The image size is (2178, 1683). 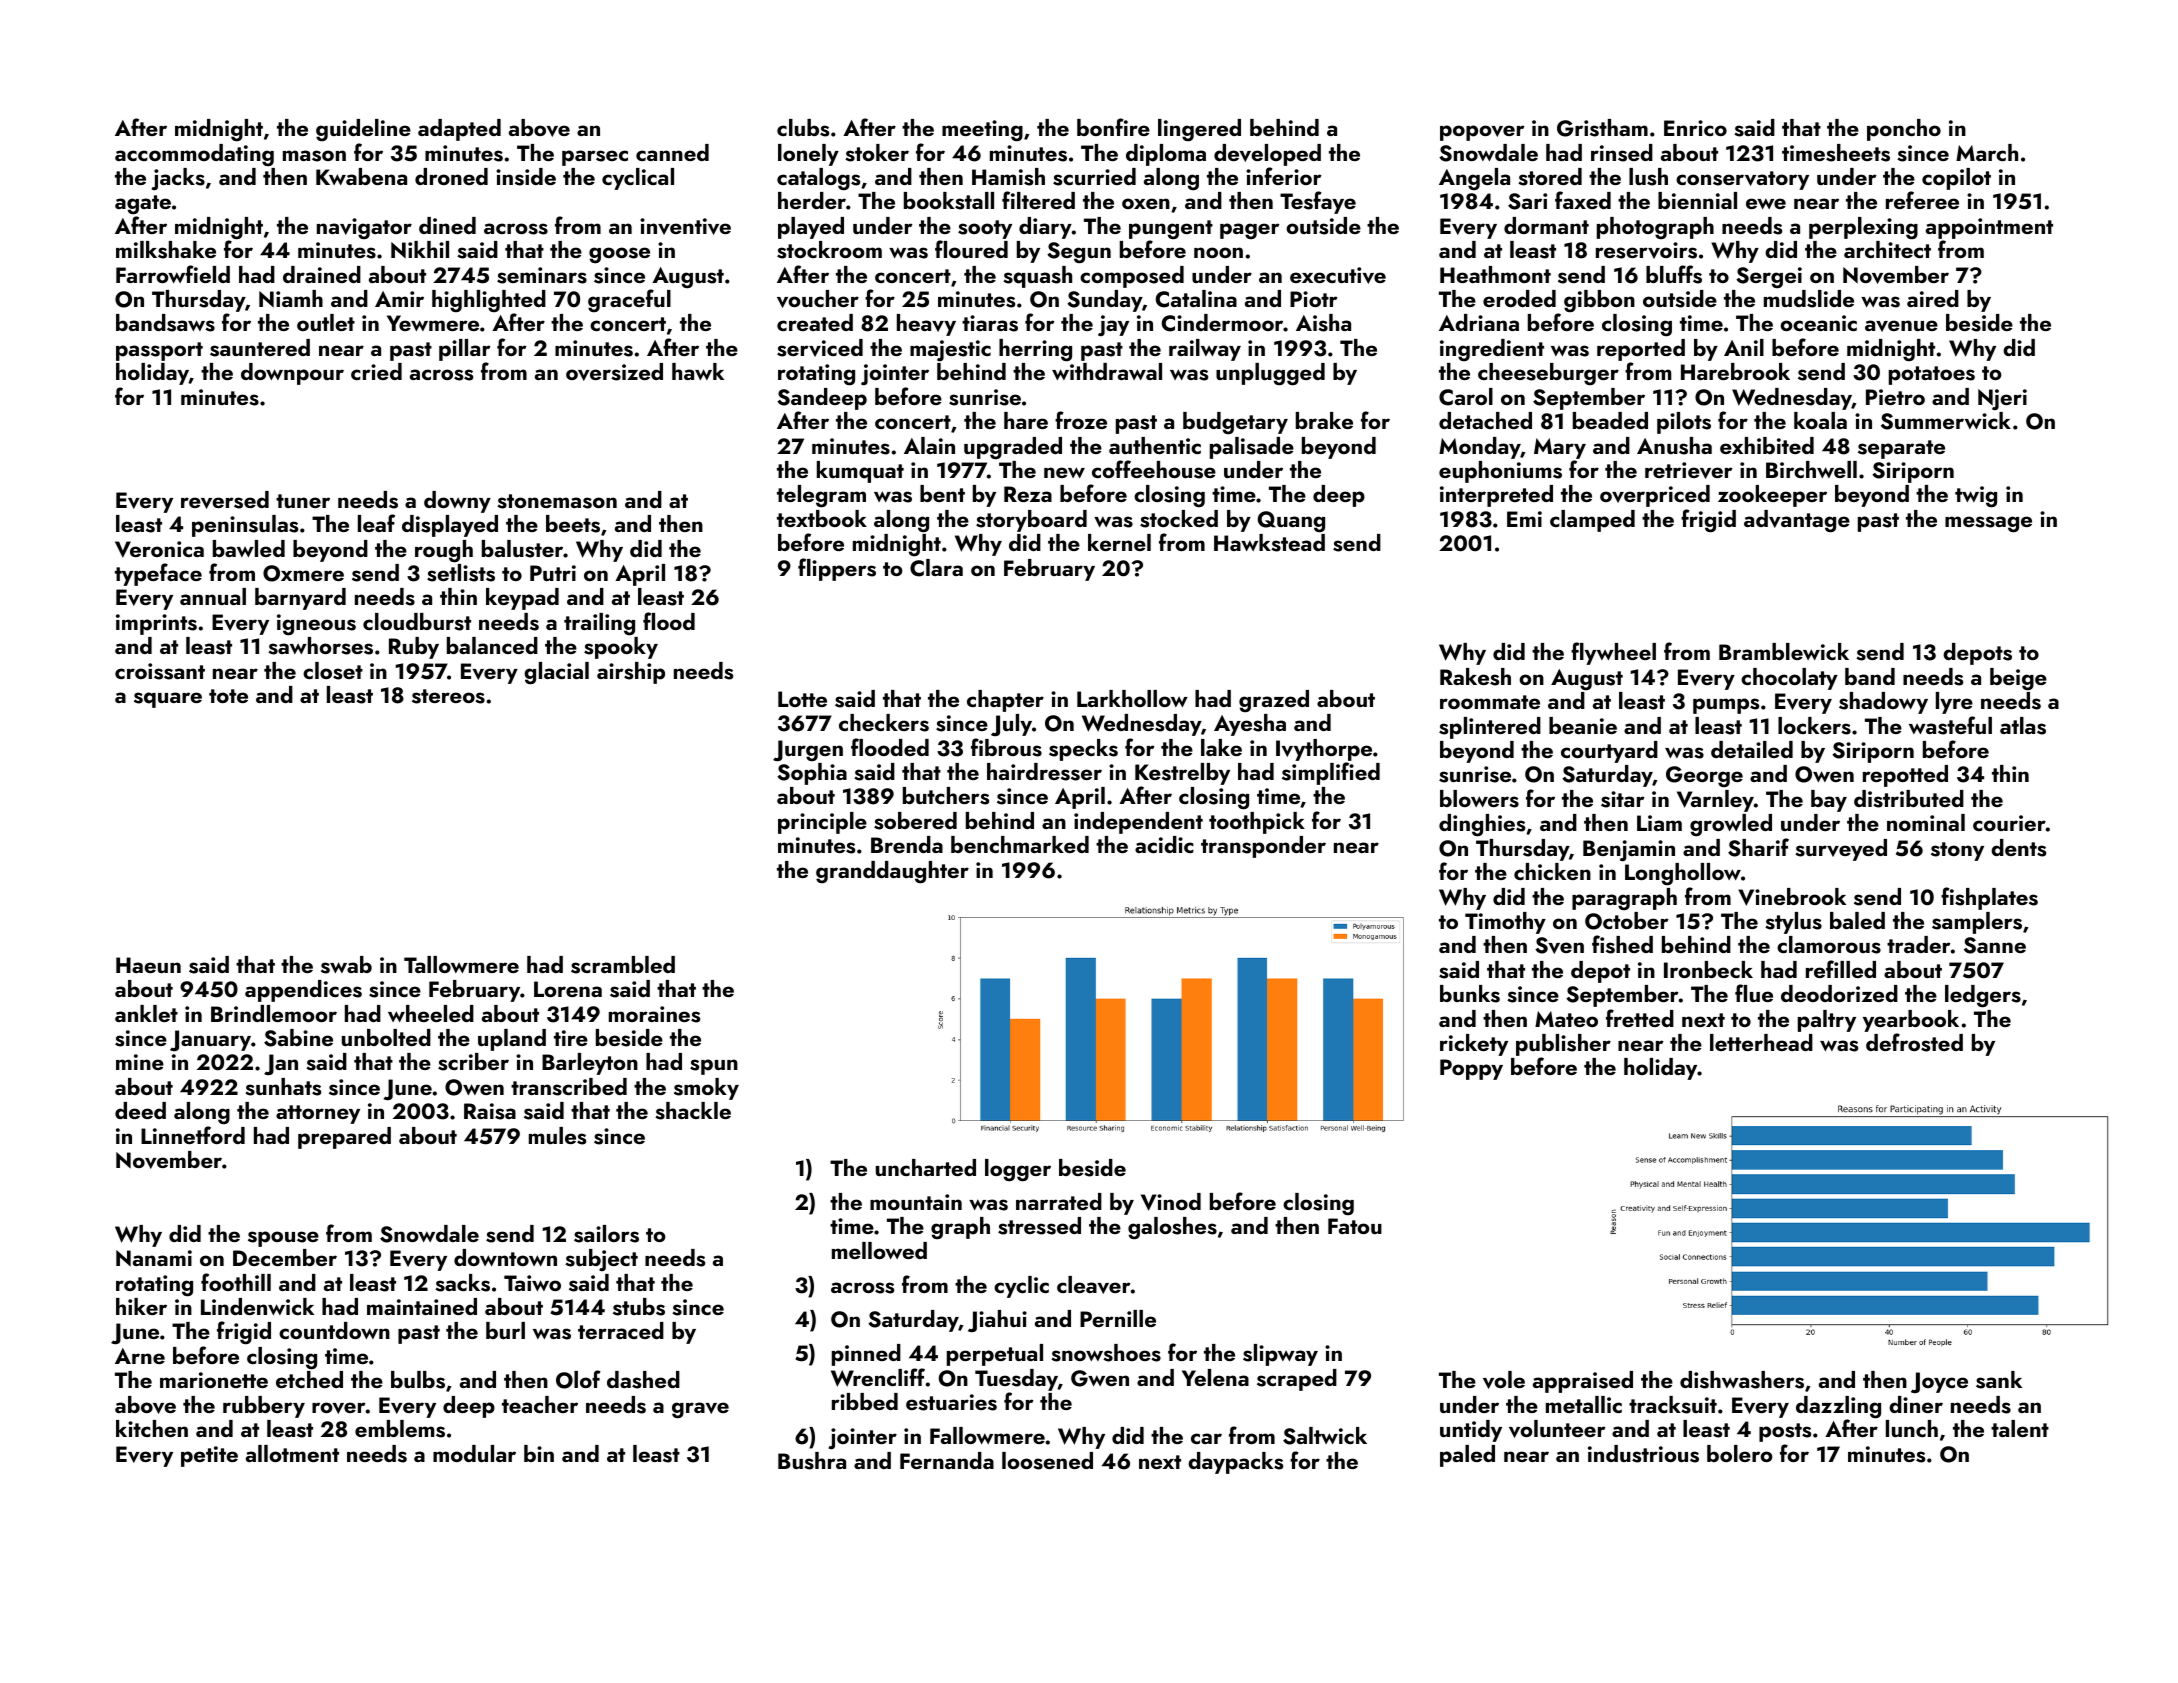 I want to click on allotment, so click(x=292, y=1453).
